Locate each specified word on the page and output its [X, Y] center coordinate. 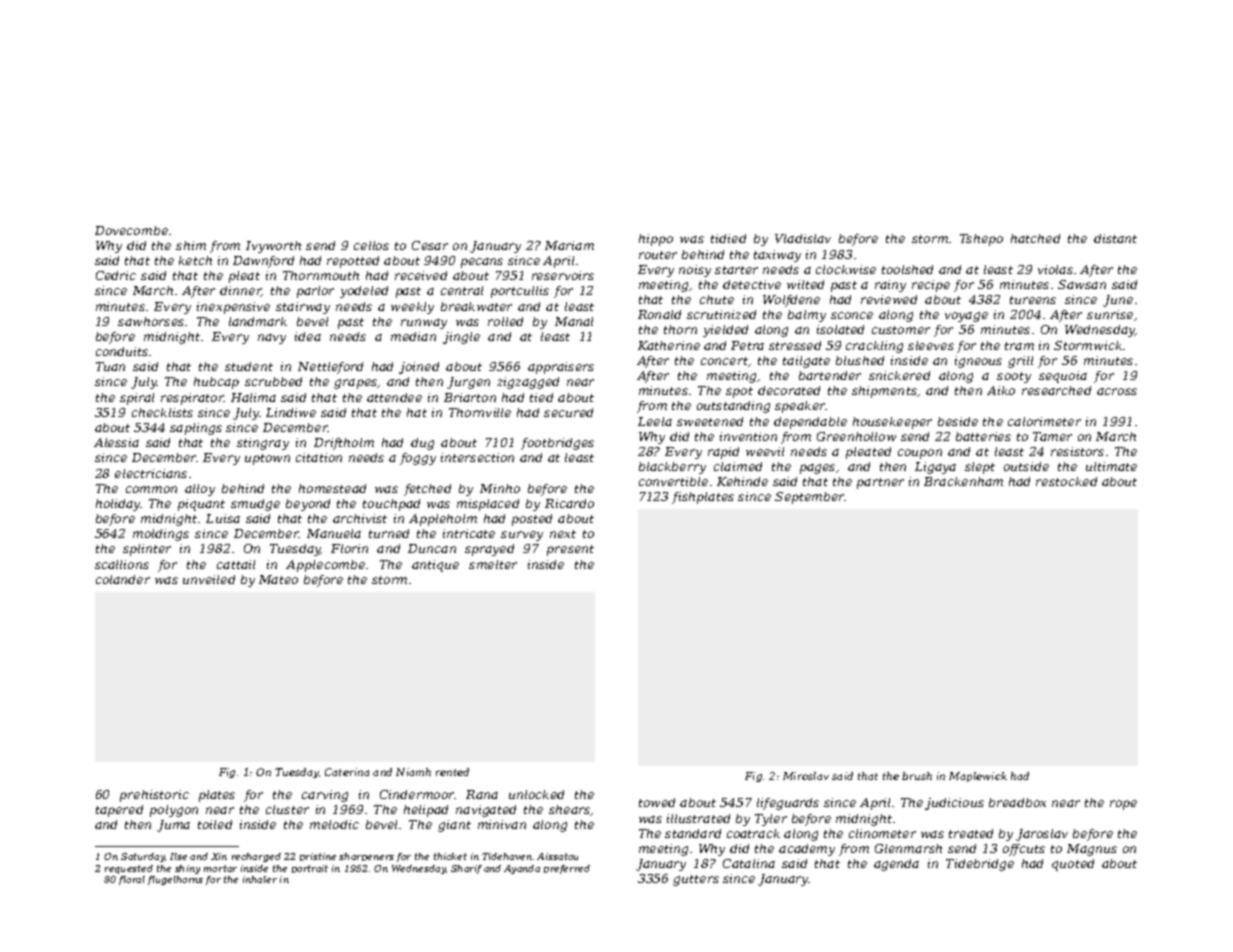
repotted [353, 262]
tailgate [806, 362]
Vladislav [803, 238]
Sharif [466, 869]
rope [1123, 805]
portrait [310, 869]
